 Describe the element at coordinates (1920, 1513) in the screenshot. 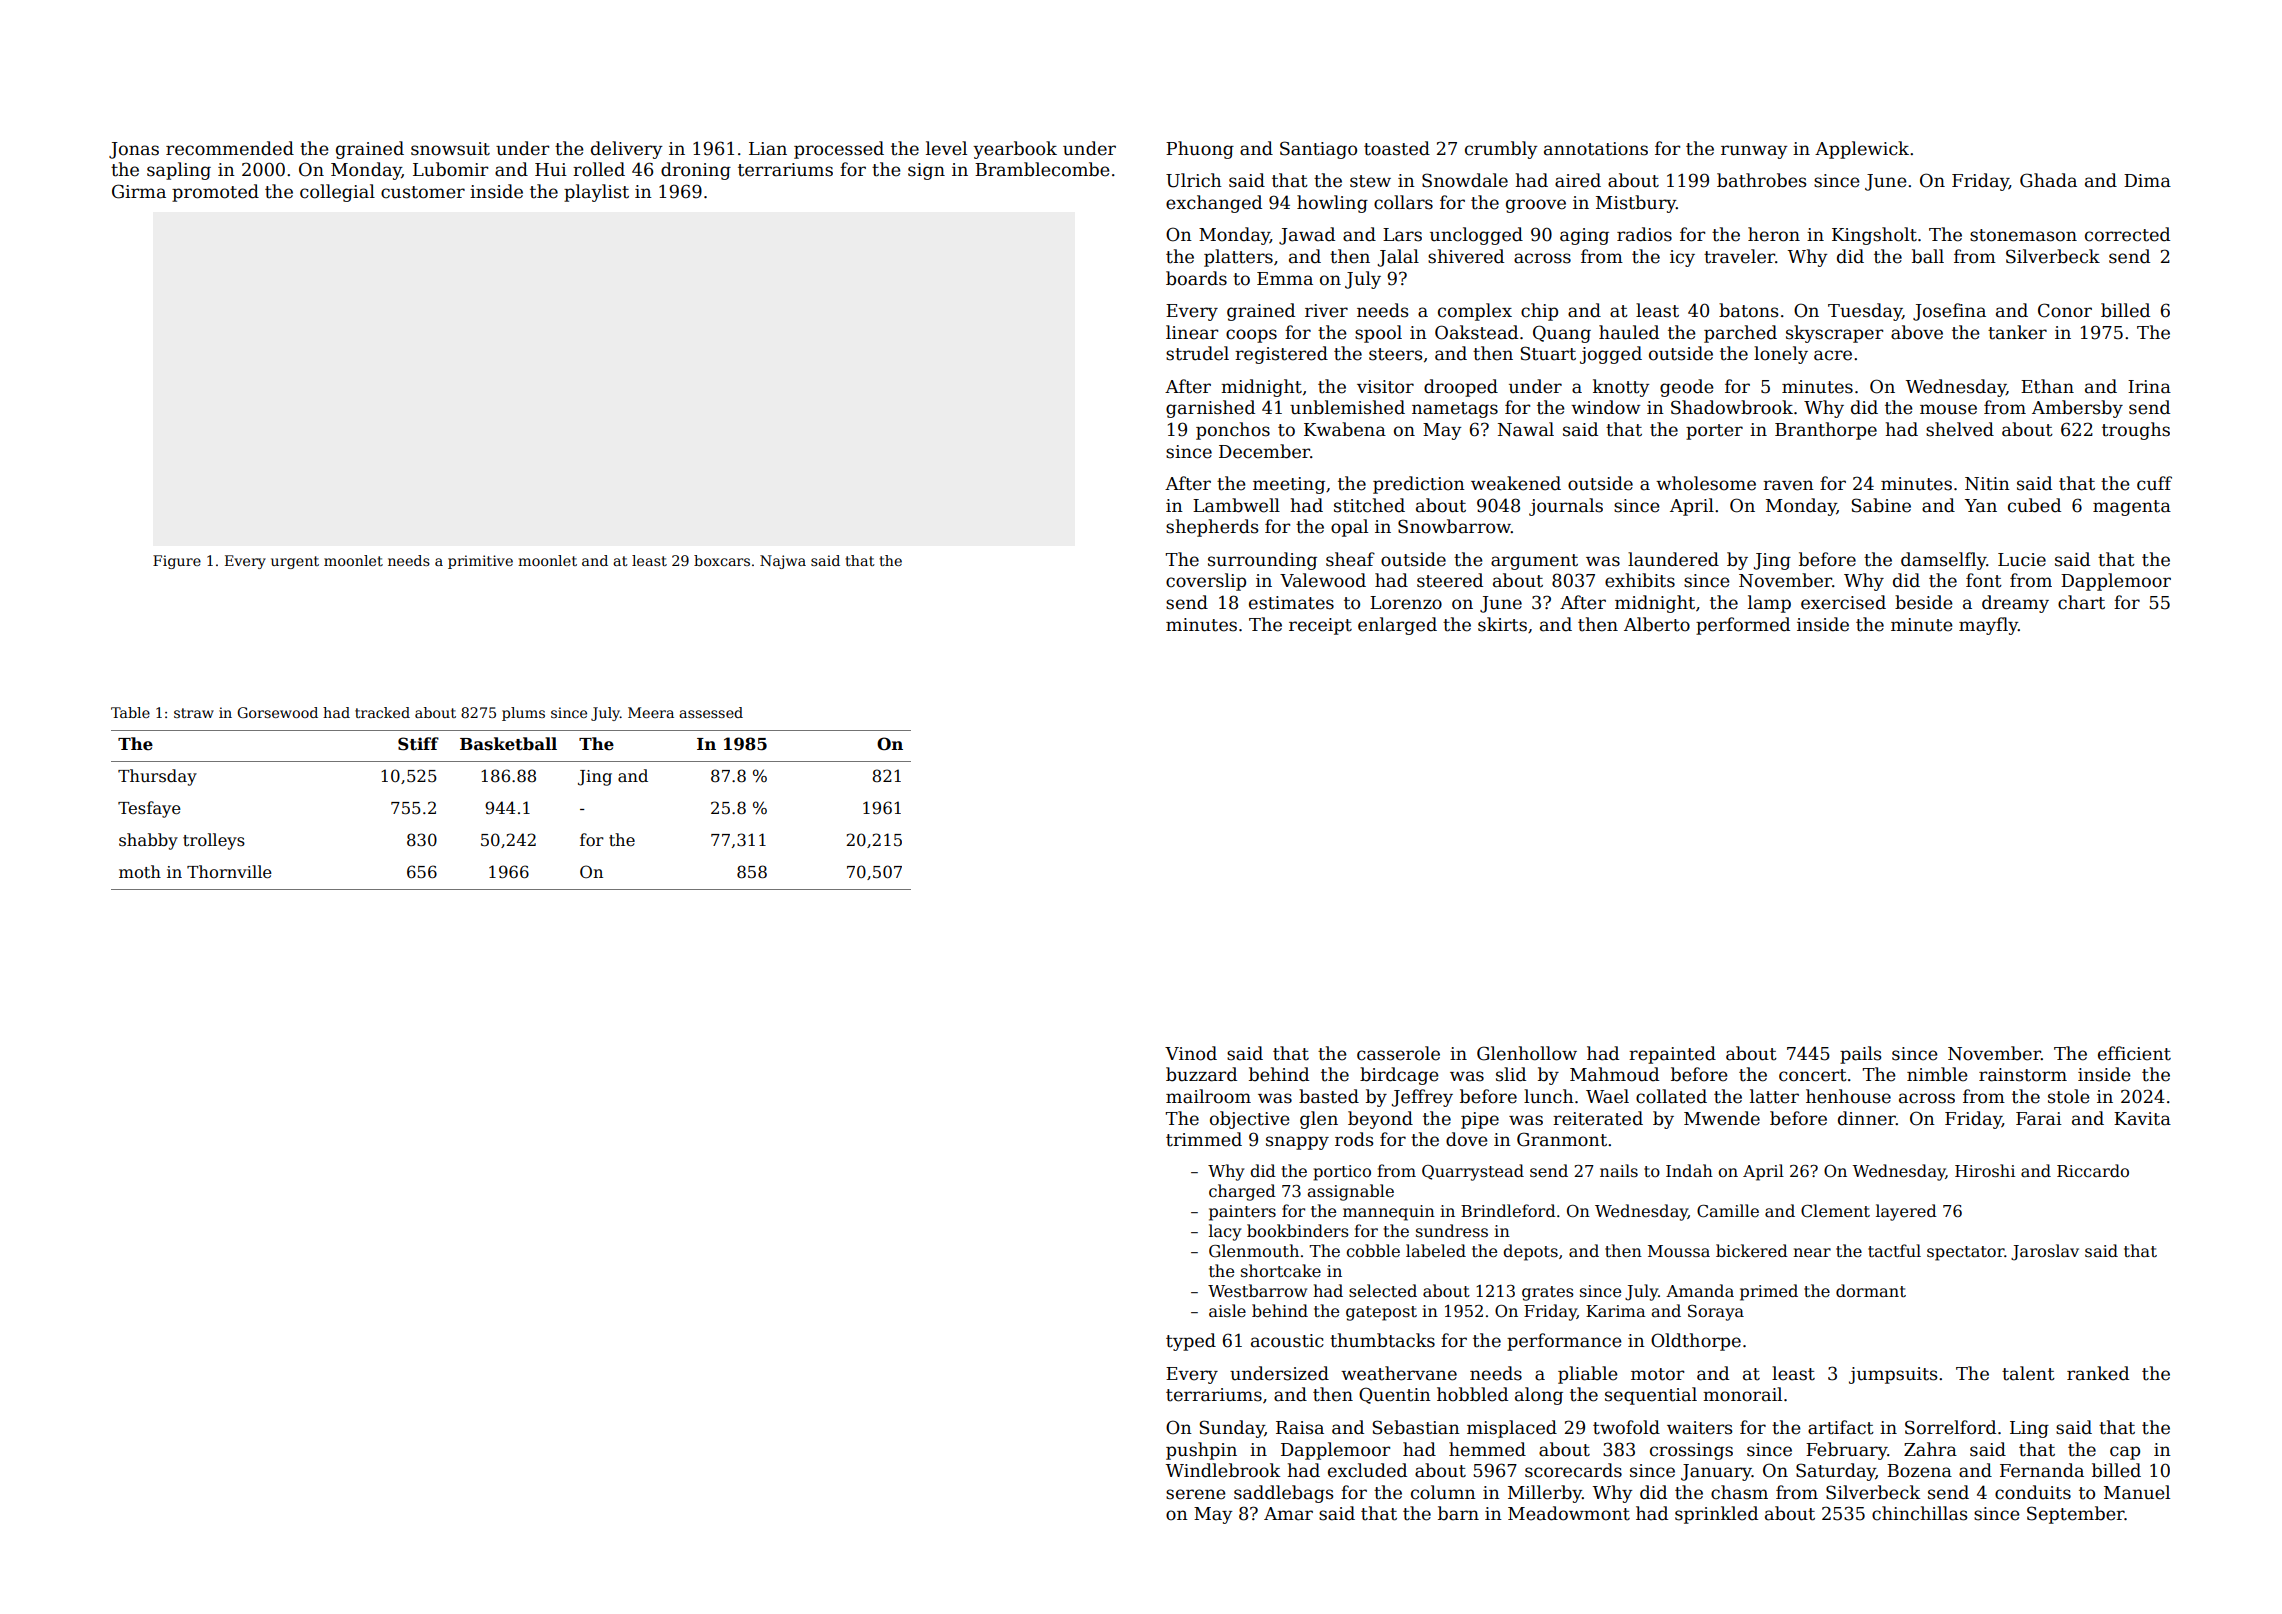

I see `chinchillas` at that location.
